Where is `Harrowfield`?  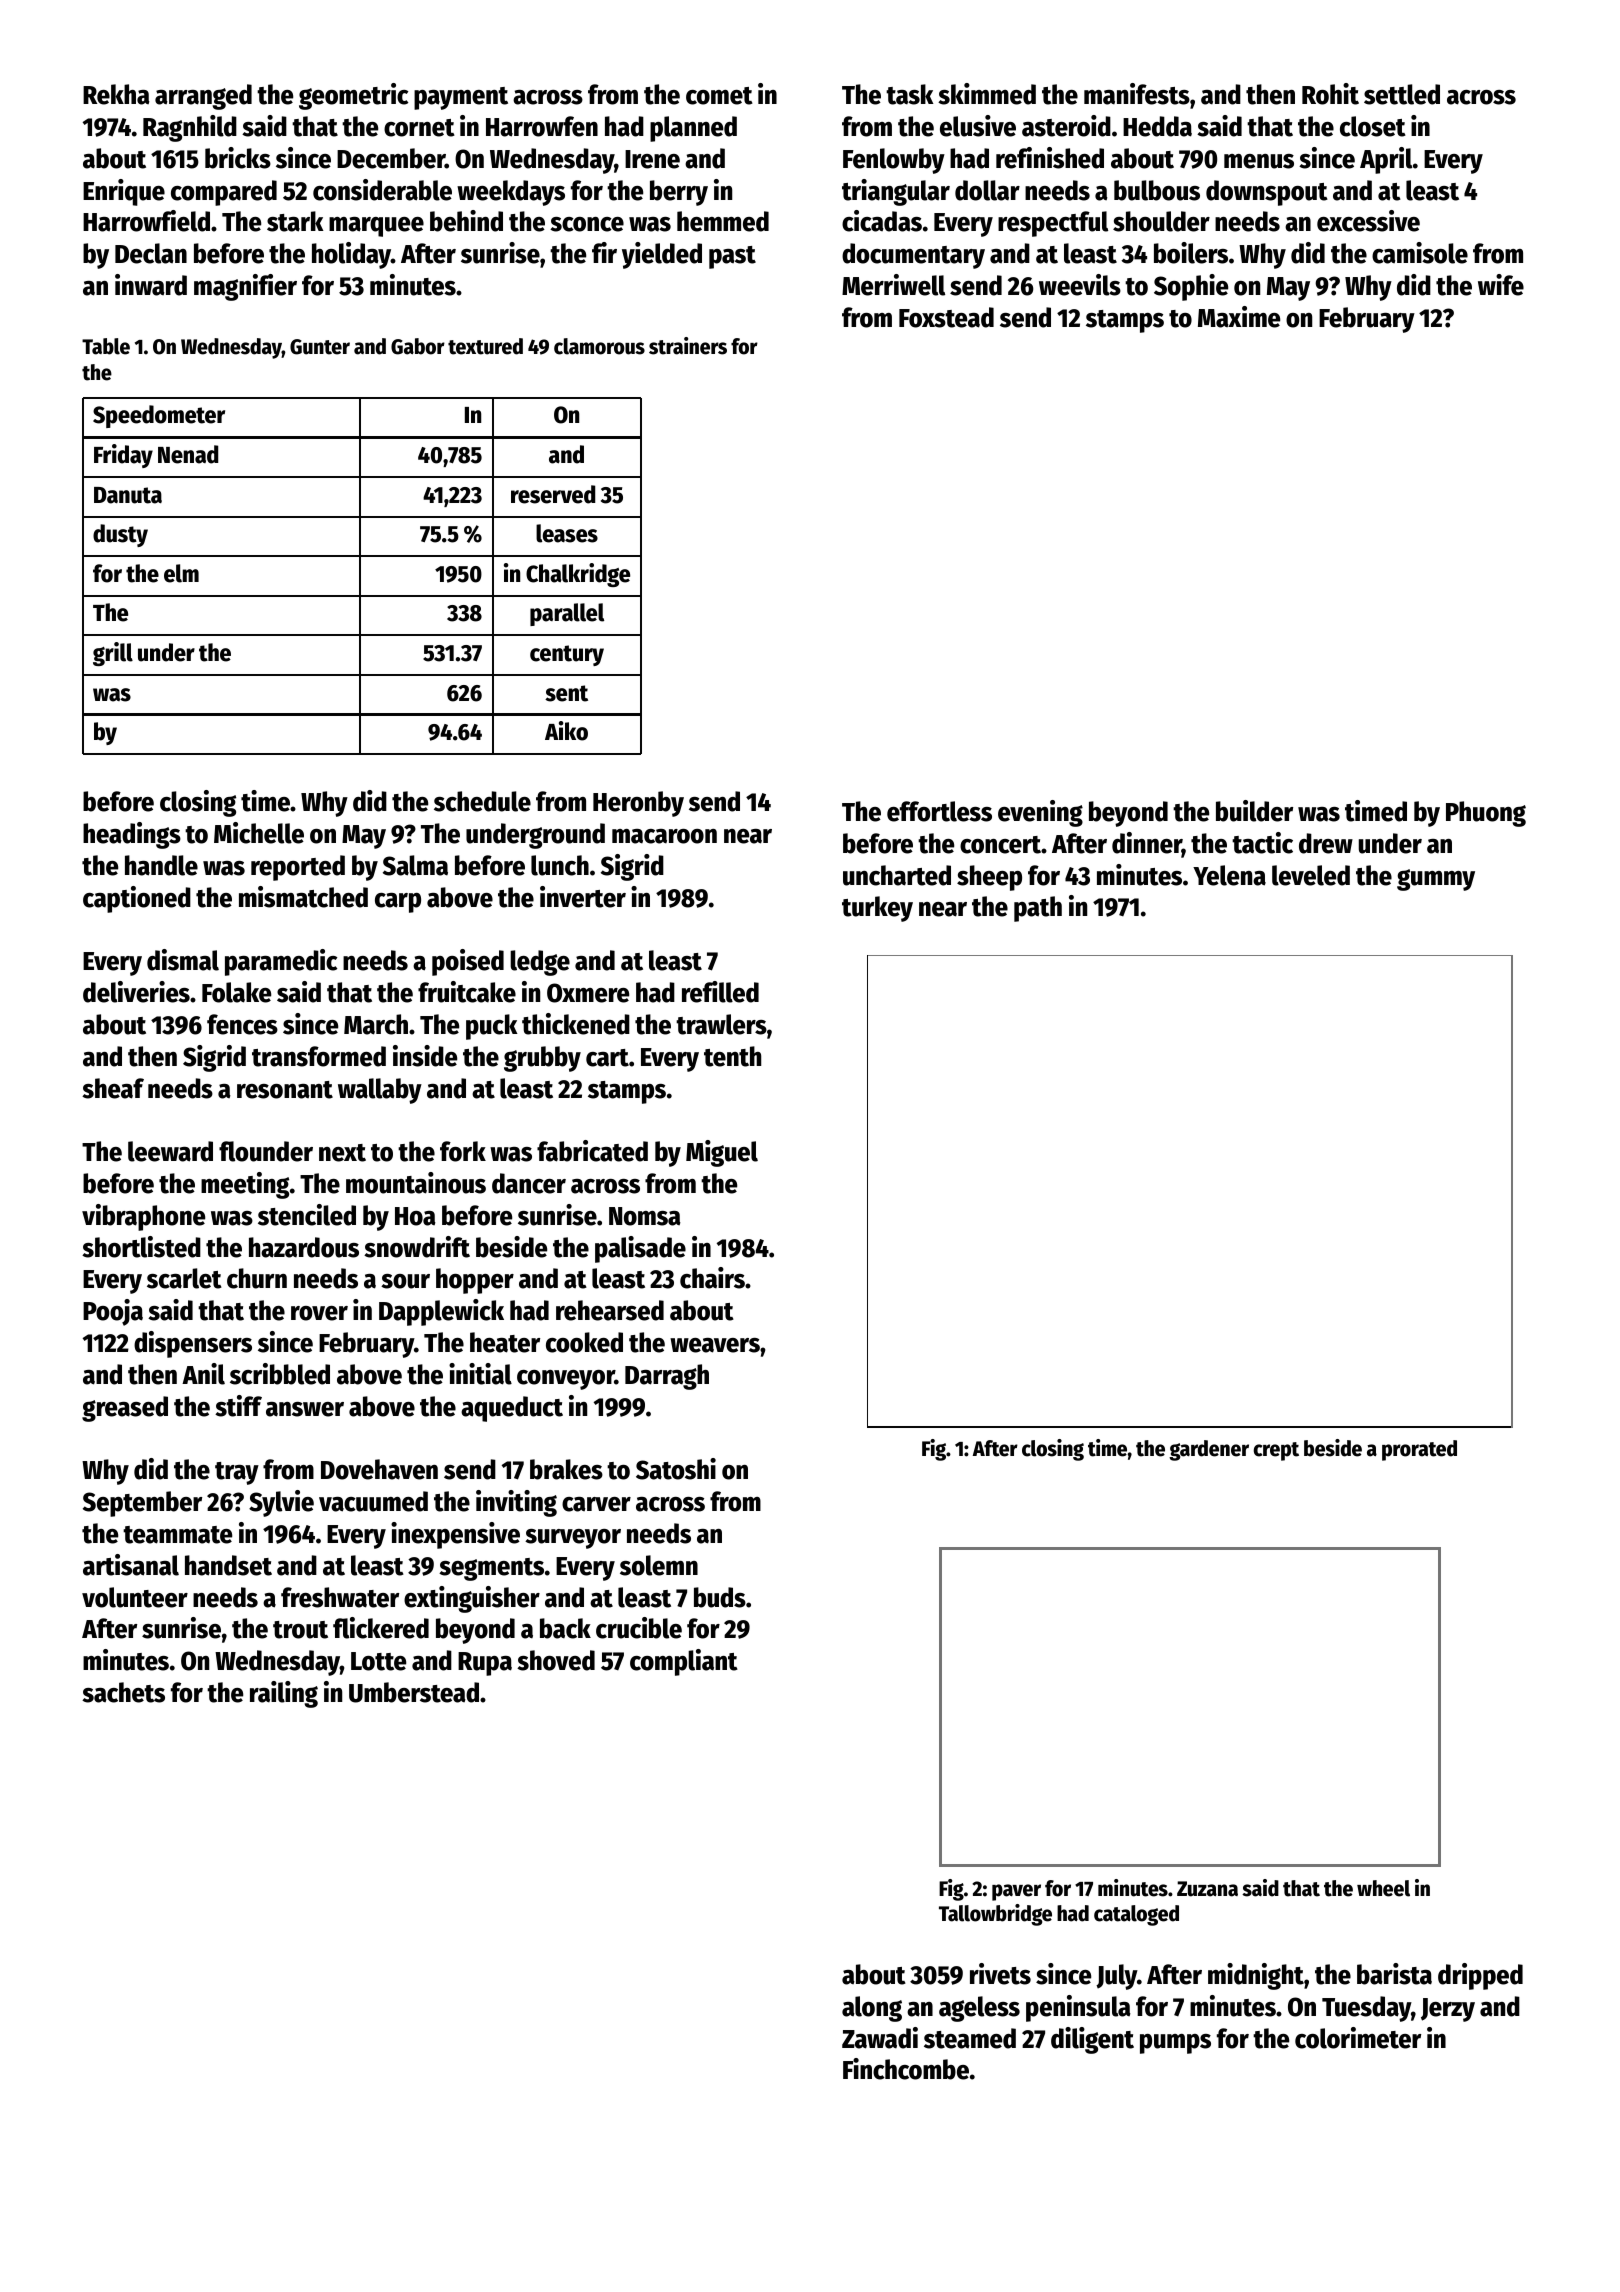 Harrowfield is located at coordinates (146, 221).
